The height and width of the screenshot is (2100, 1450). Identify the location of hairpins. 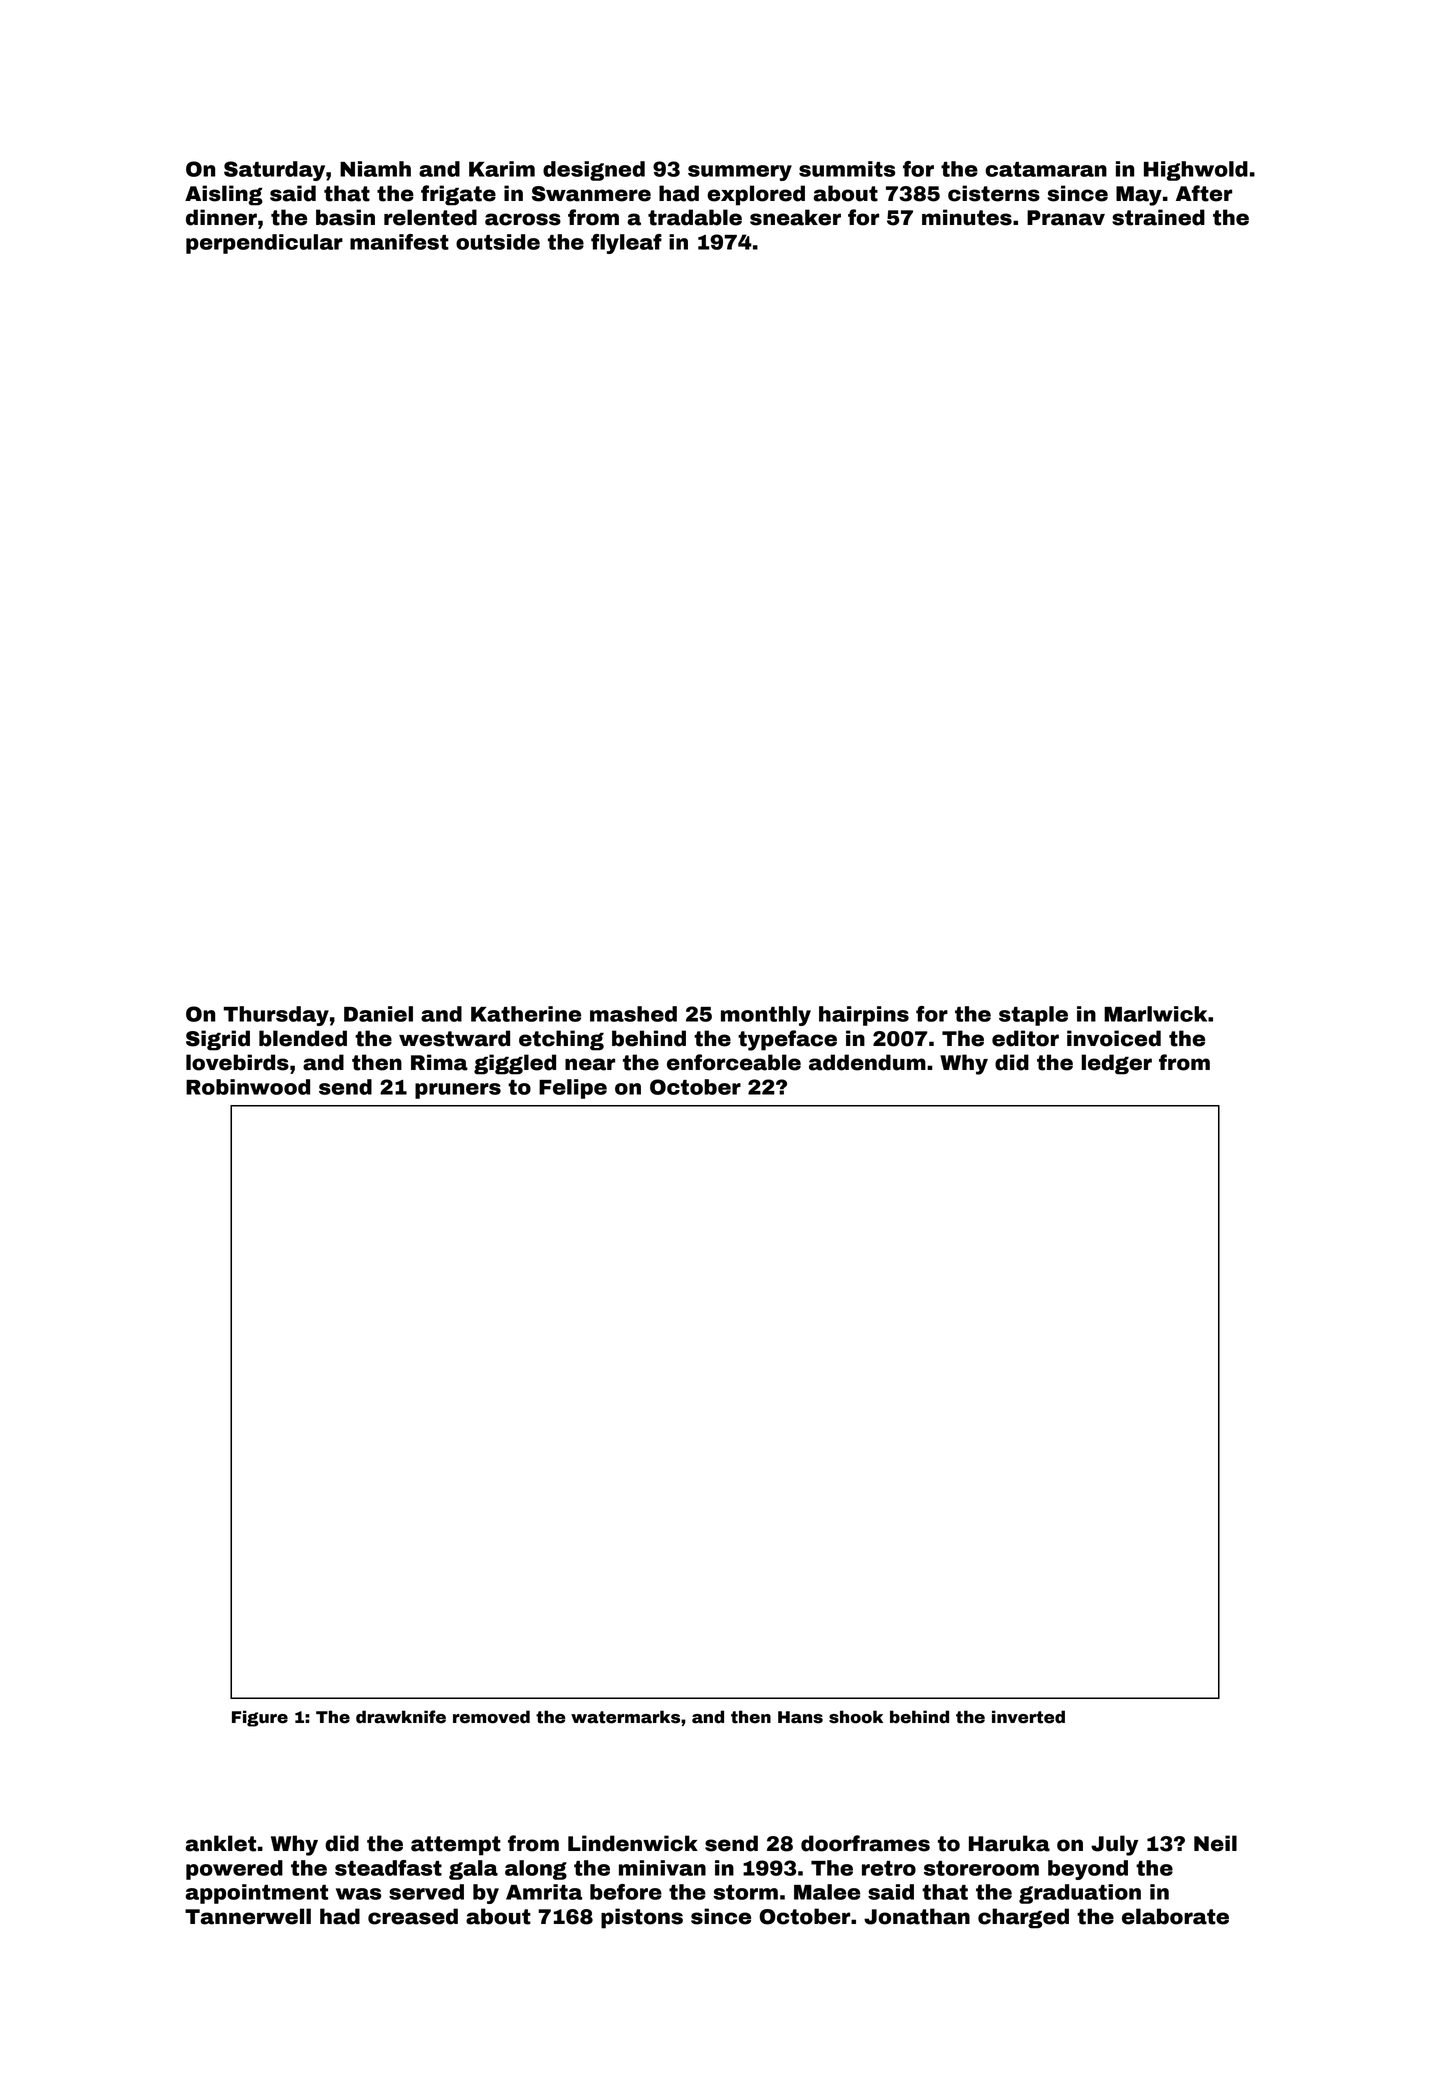
(864, 1016).
